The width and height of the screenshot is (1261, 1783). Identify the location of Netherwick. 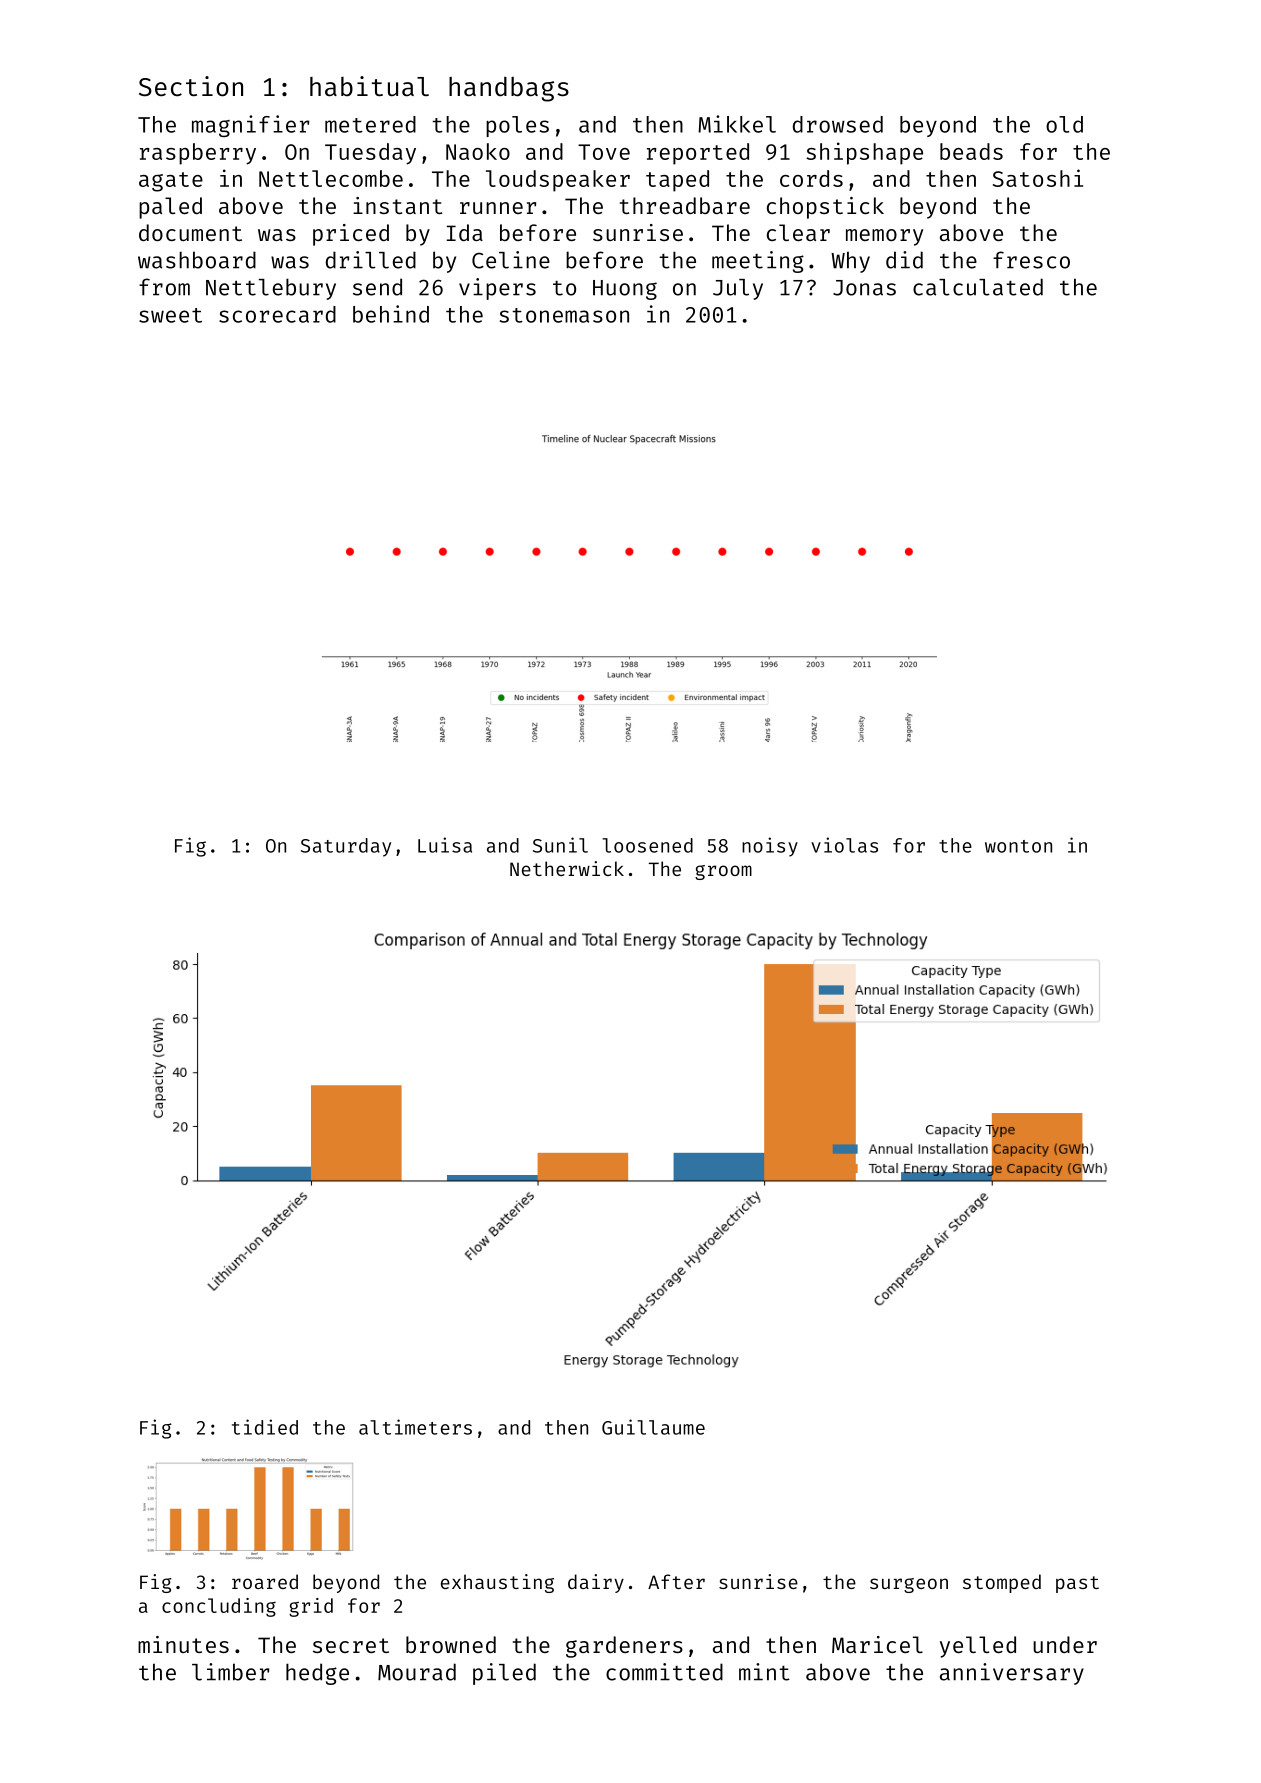
(567, 868).
